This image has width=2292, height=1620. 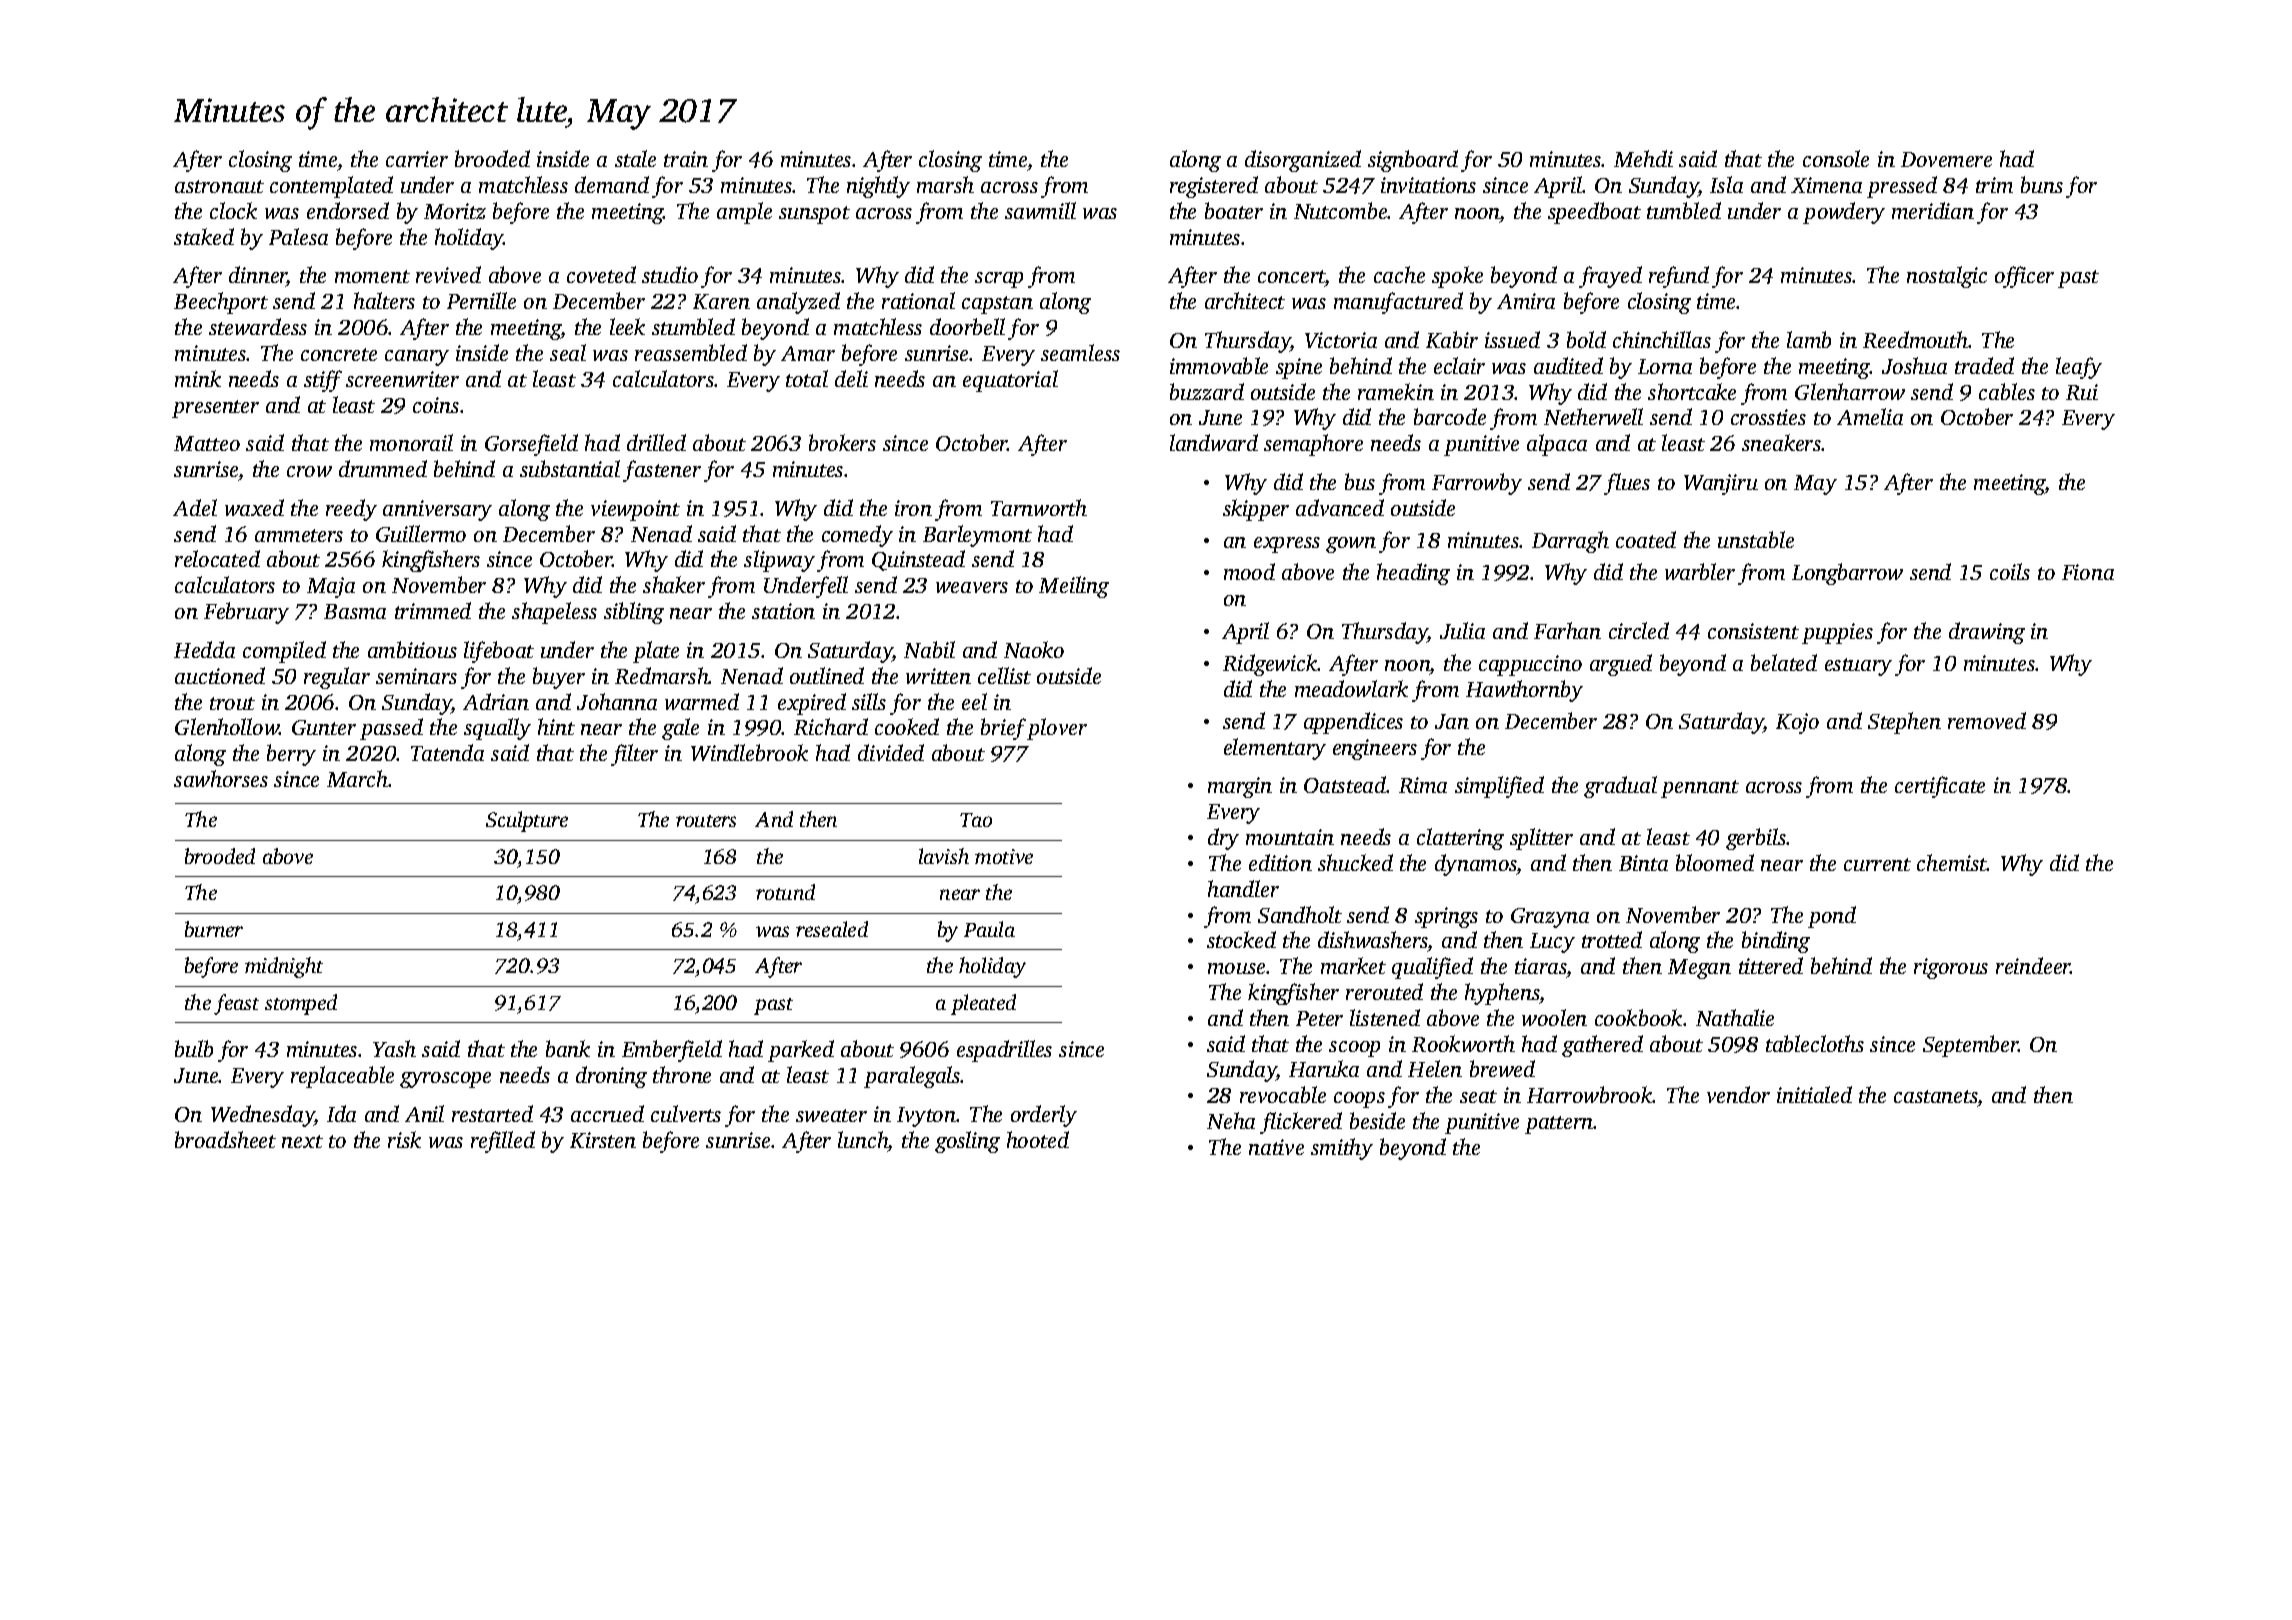 I want to click on drawing, so click(x=1987, y=633).
